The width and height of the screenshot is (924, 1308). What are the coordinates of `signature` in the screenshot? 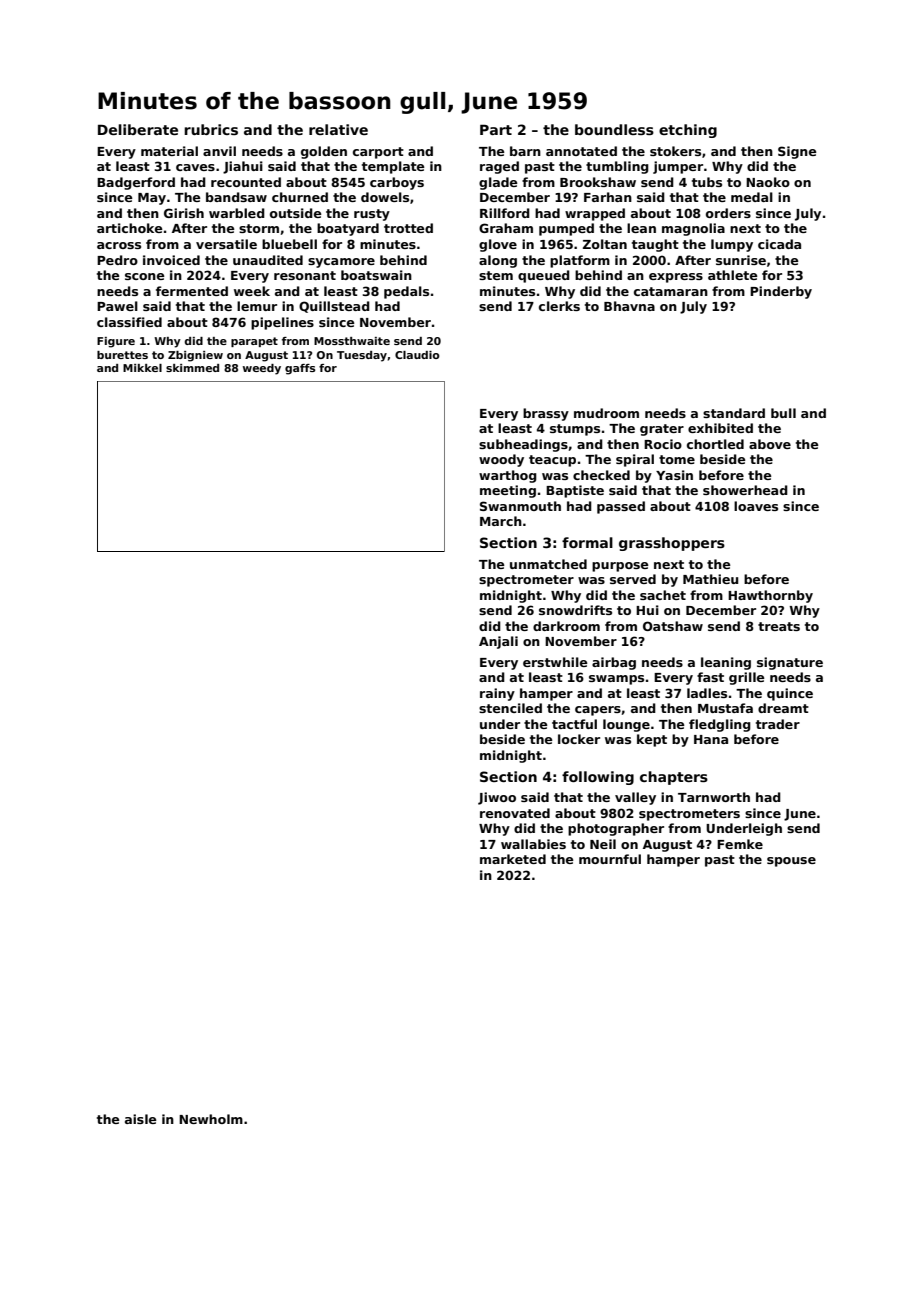 It's located at (790, 663).
